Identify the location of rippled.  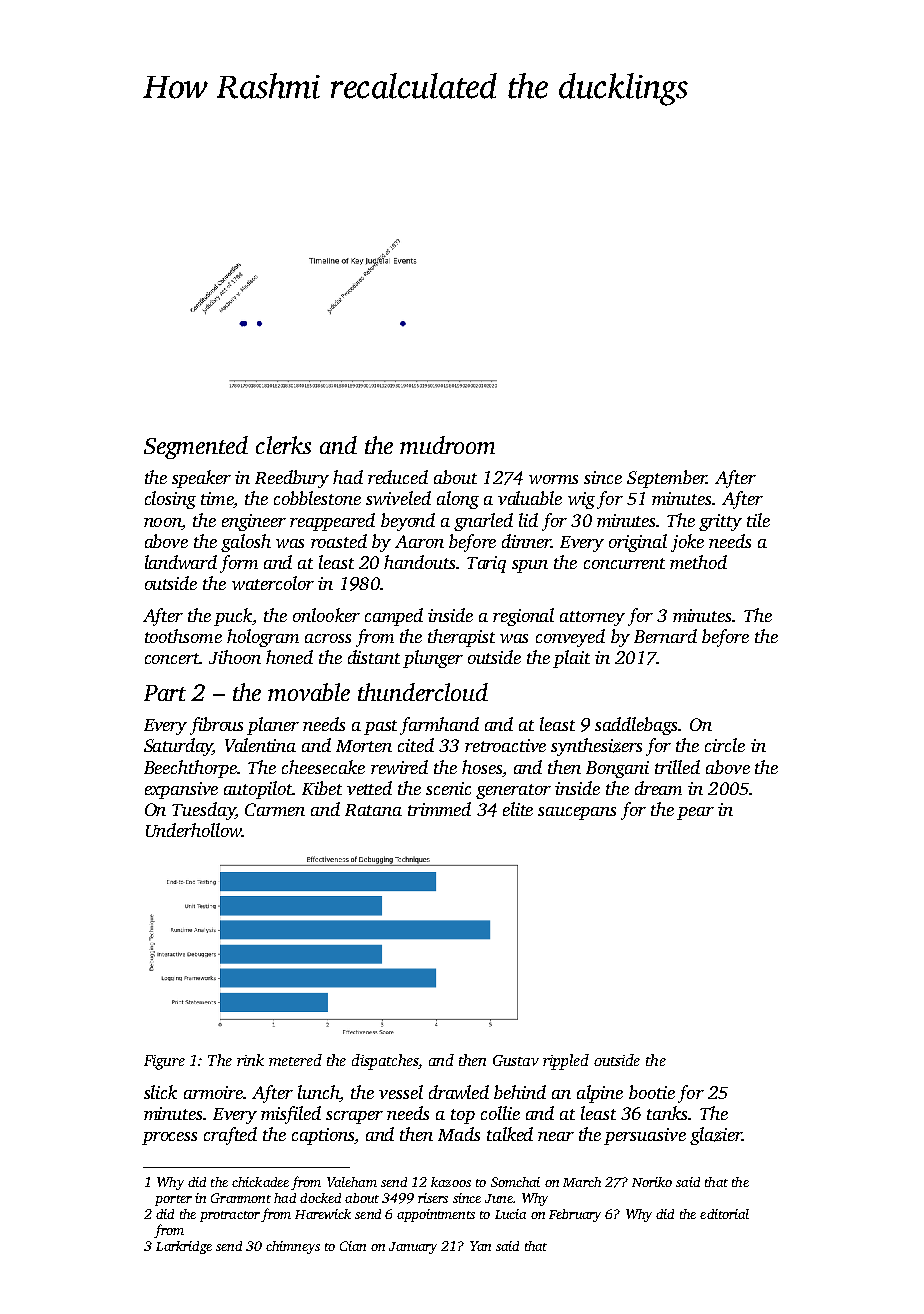
(566, 1062).
